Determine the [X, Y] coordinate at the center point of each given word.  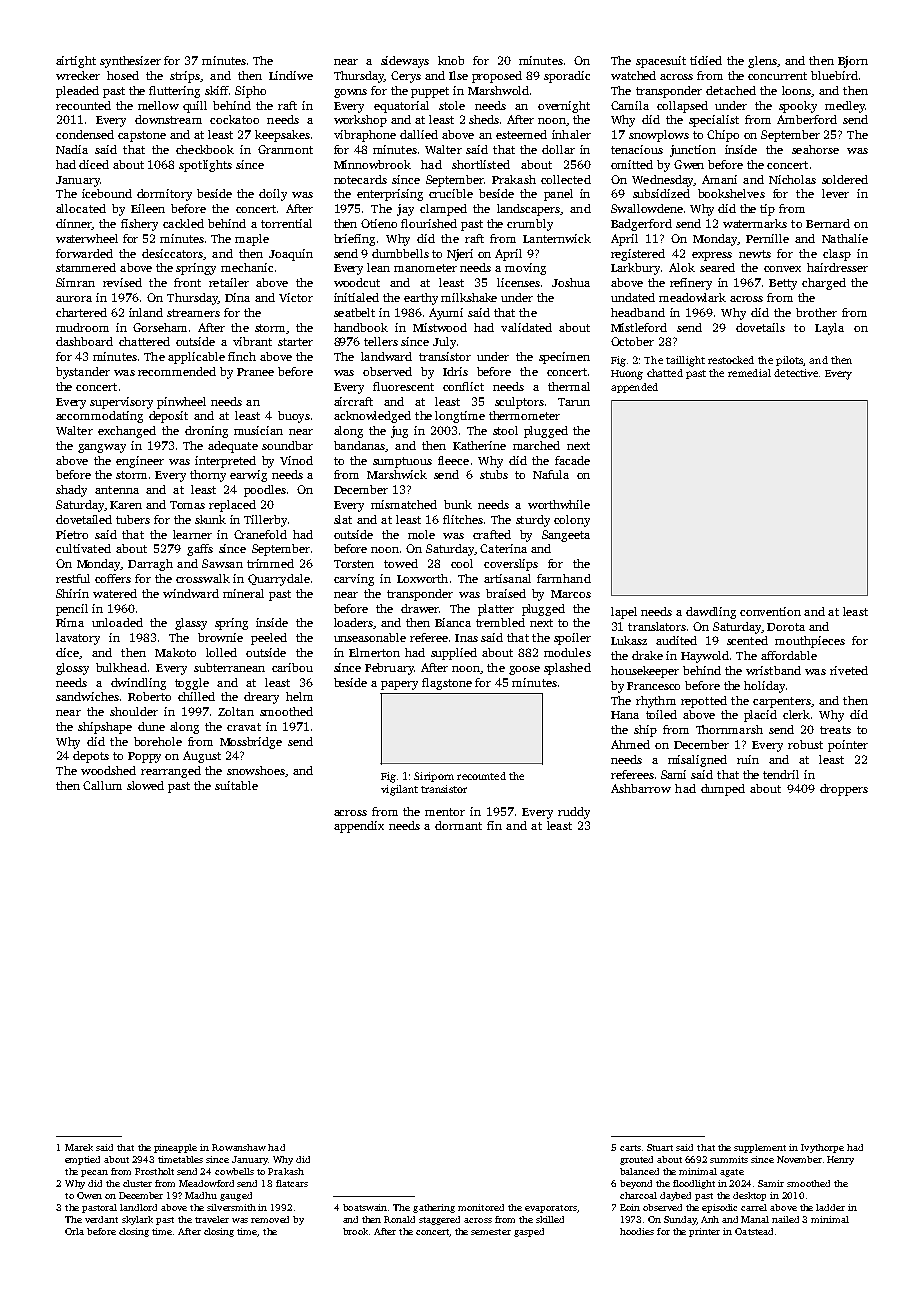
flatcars [292, 1183]
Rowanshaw [239, 1147]
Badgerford [641, 225]
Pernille [767, 238]
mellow [158, 105]
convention [770, 611]
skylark [137, 1220]
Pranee [255, 372]
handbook [361, 327]
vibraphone [365, 136]
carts [630, 1148]
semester [491, 1232]
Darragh [150, 565]
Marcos [571, 594]
